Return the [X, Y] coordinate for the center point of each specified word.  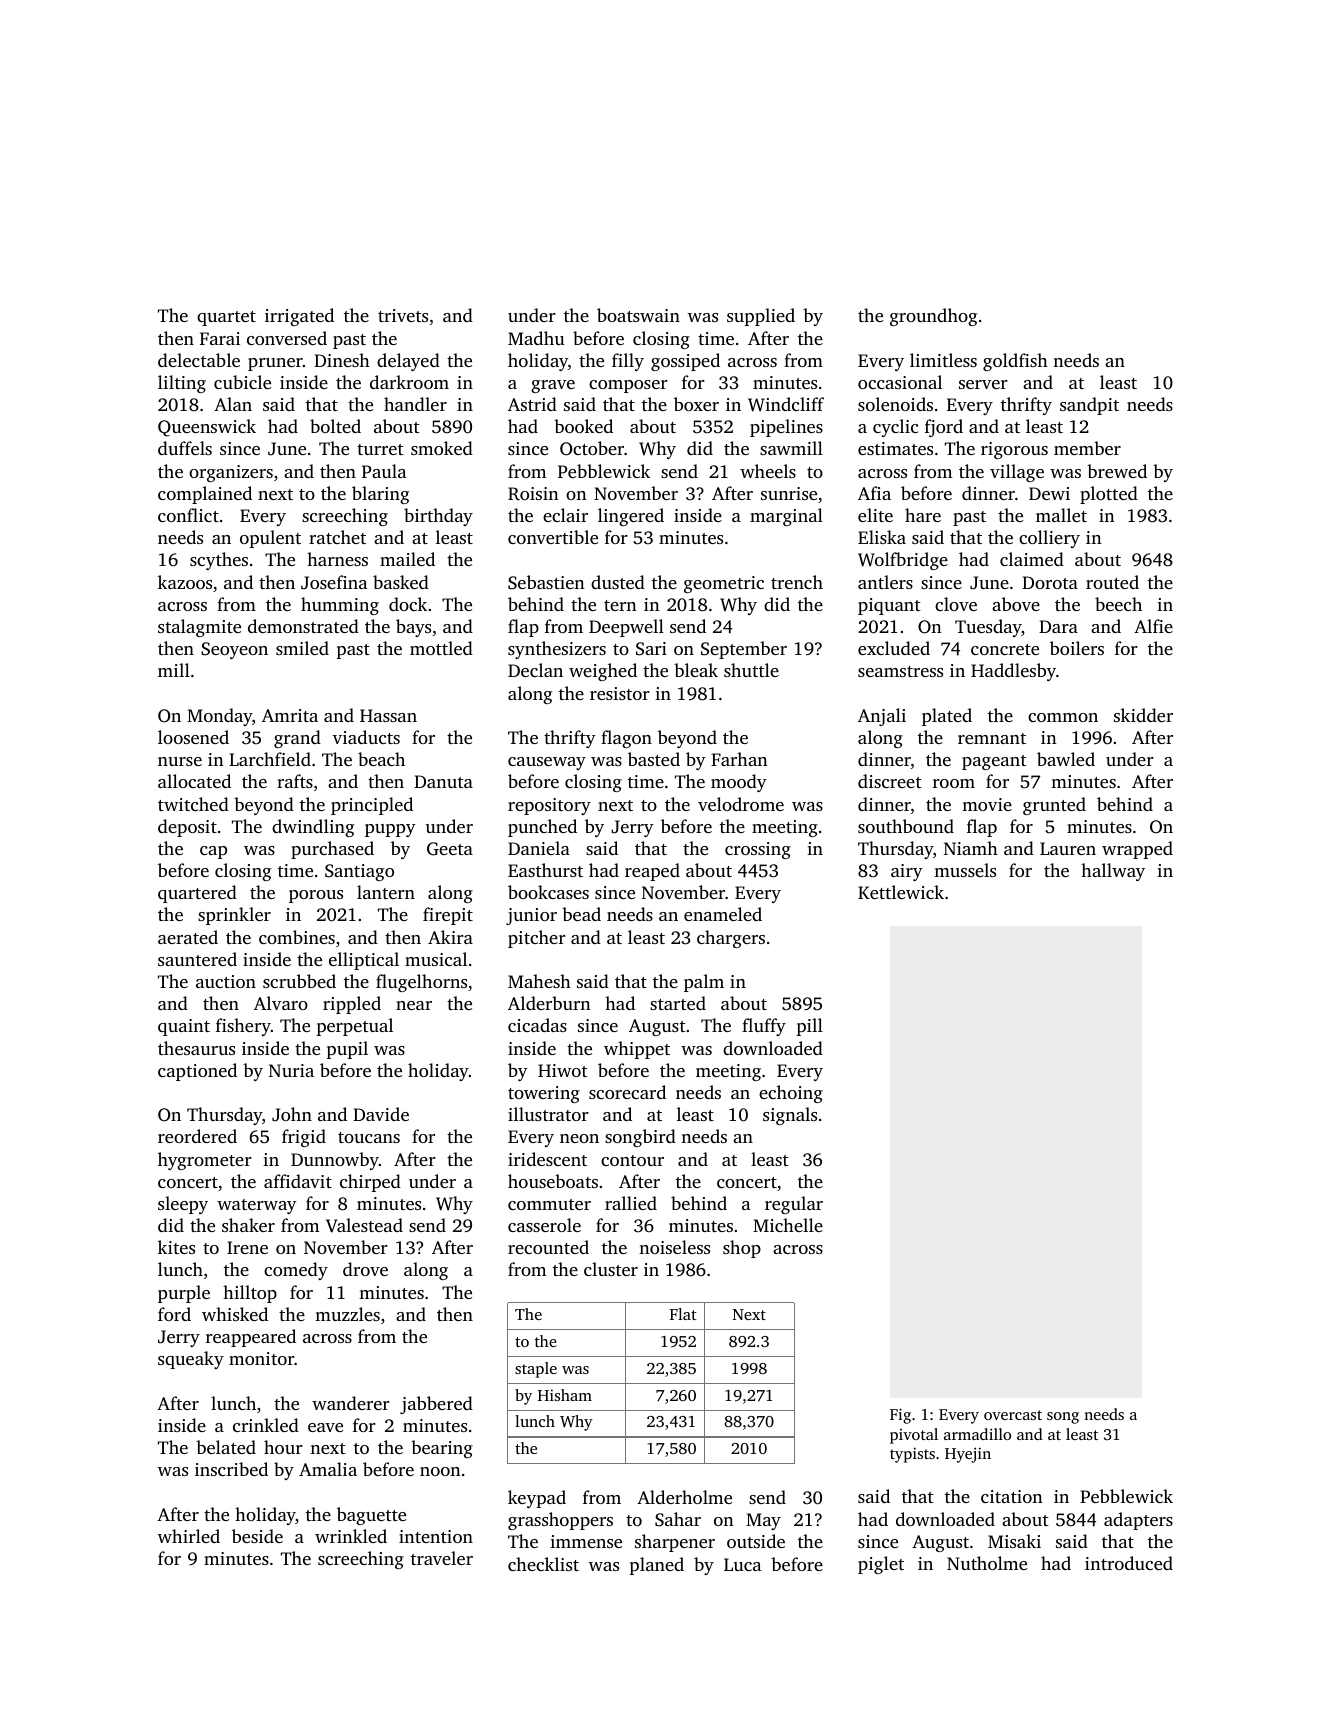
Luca [742, 1564]
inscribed [231, 1469]
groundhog [933, 317]
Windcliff [786, 404]
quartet [226, 318]
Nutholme [987, 1563]
